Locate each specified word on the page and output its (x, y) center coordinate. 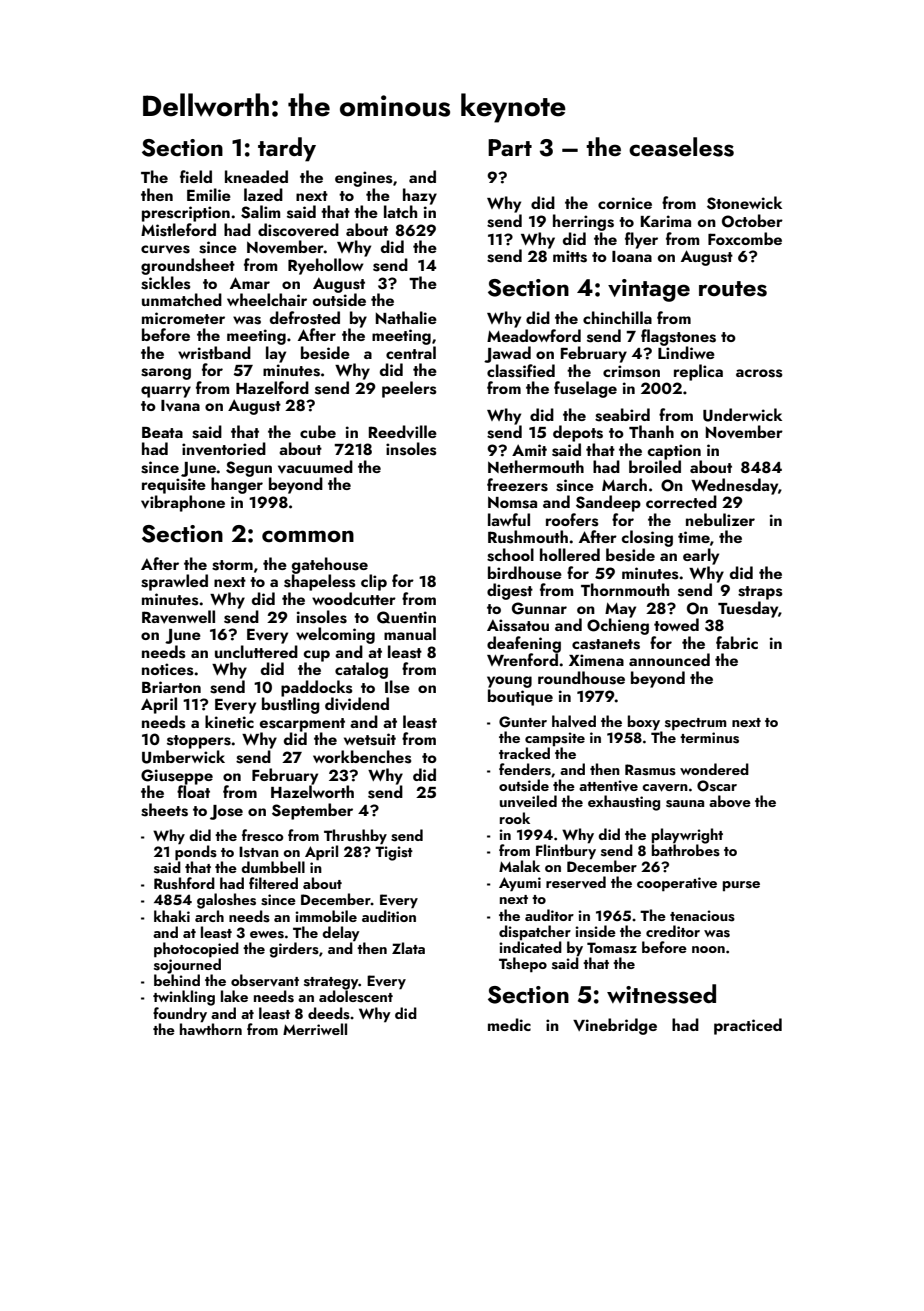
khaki (172, 916)
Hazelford (272, 387)
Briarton (171, 687)
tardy (287, 149)
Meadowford (534, 335)
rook (515, 818)
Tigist (394, 853)
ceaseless (681, 147)
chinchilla (617, 317)
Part (510, 147)
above (730, 801)
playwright (687, 836)
